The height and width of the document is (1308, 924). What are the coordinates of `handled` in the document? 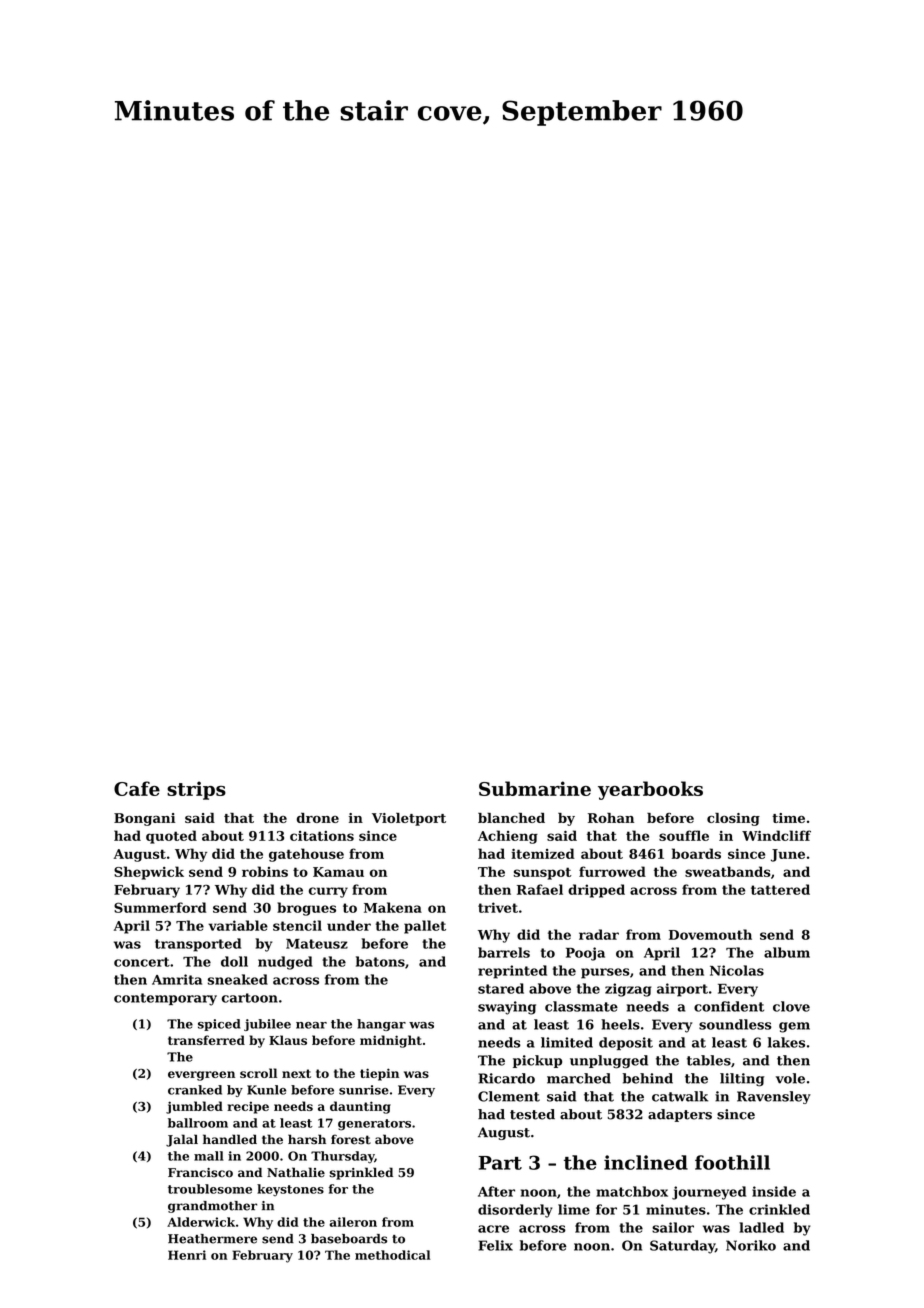 It's located at (230, 1139).
